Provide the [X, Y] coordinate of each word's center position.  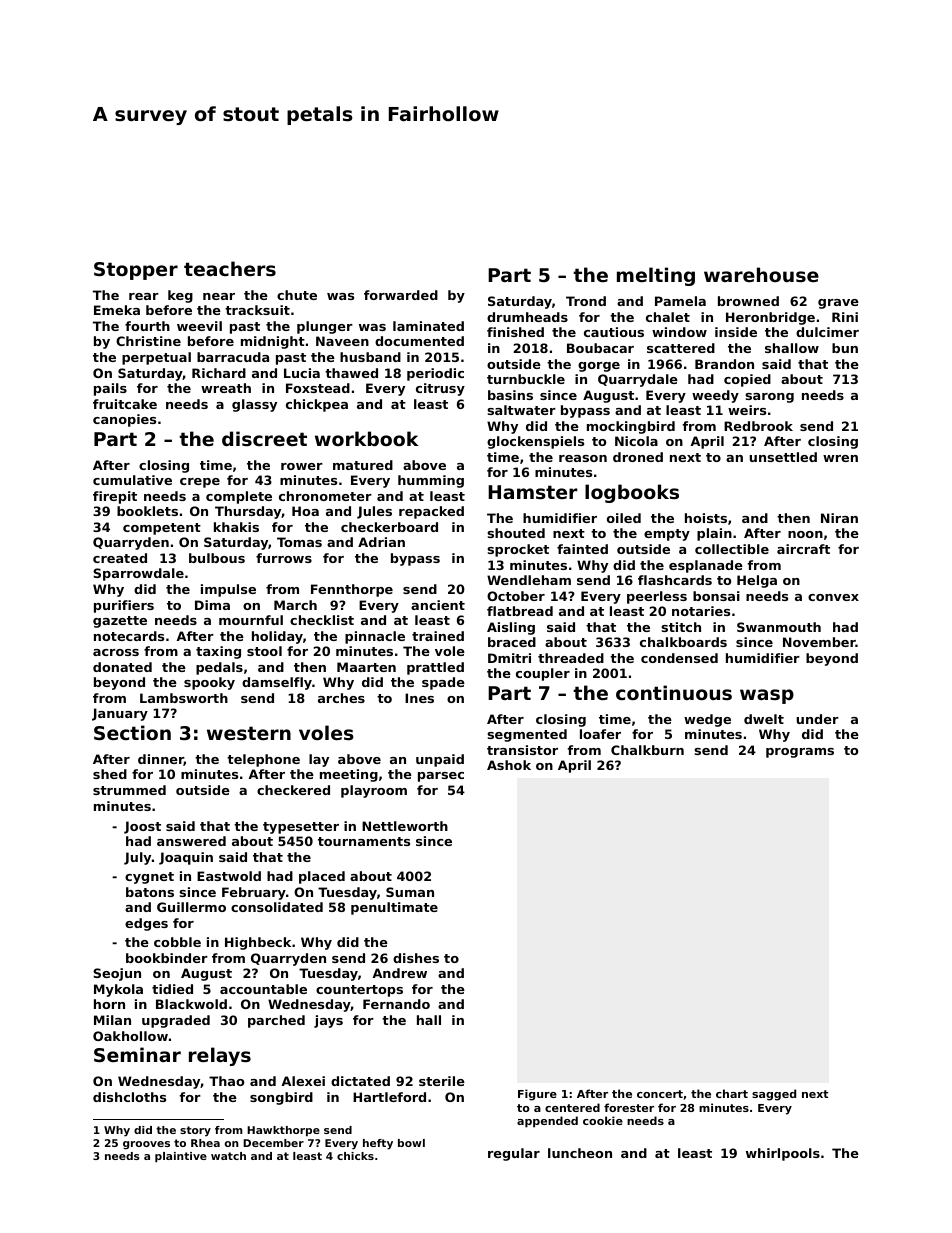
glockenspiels [535, 442]
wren [840, 458]
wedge [707, 720]
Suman [410, 892]
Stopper [136, 271]
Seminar [137, 1054]
